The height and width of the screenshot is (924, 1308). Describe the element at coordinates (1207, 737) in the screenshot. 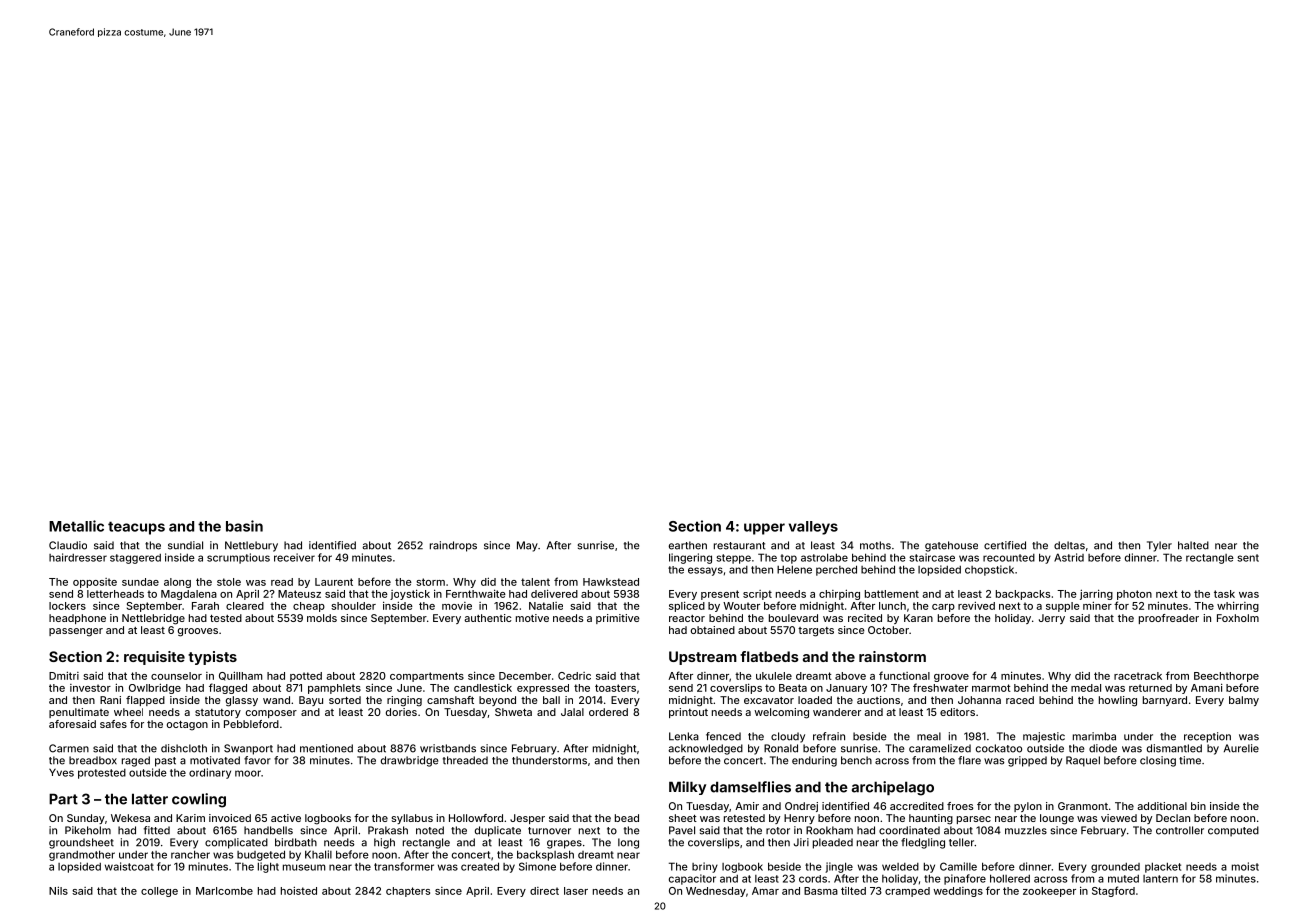

I see `reception` at that location.
